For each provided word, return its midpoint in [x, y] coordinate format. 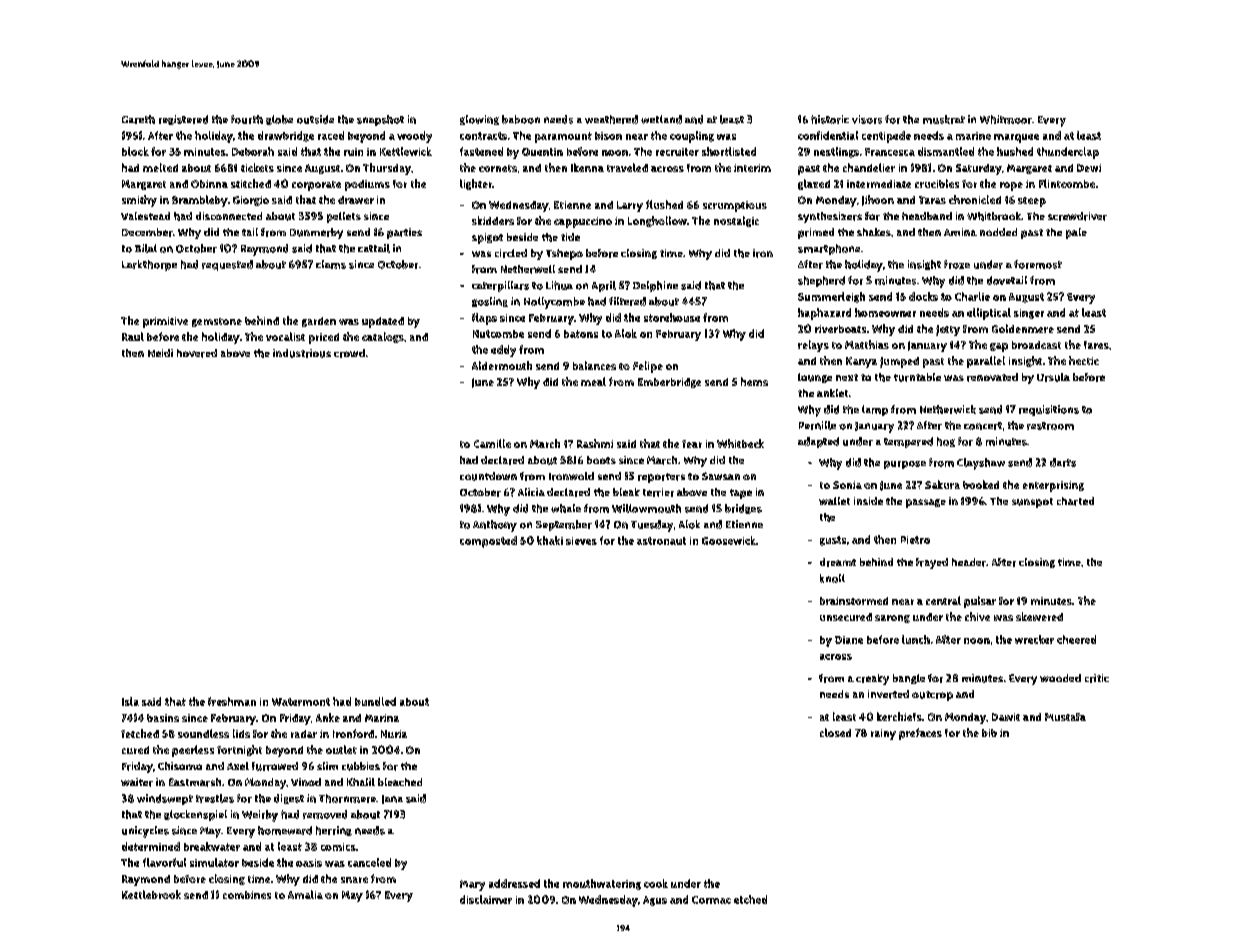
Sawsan [721, 476]
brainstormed [854, 601]
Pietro [915, 540]
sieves [581, 541]
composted [488, 542]
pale [1076, 233]
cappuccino [583, 222]
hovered [197, 353]
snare [354, 880]
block [135, 151]
